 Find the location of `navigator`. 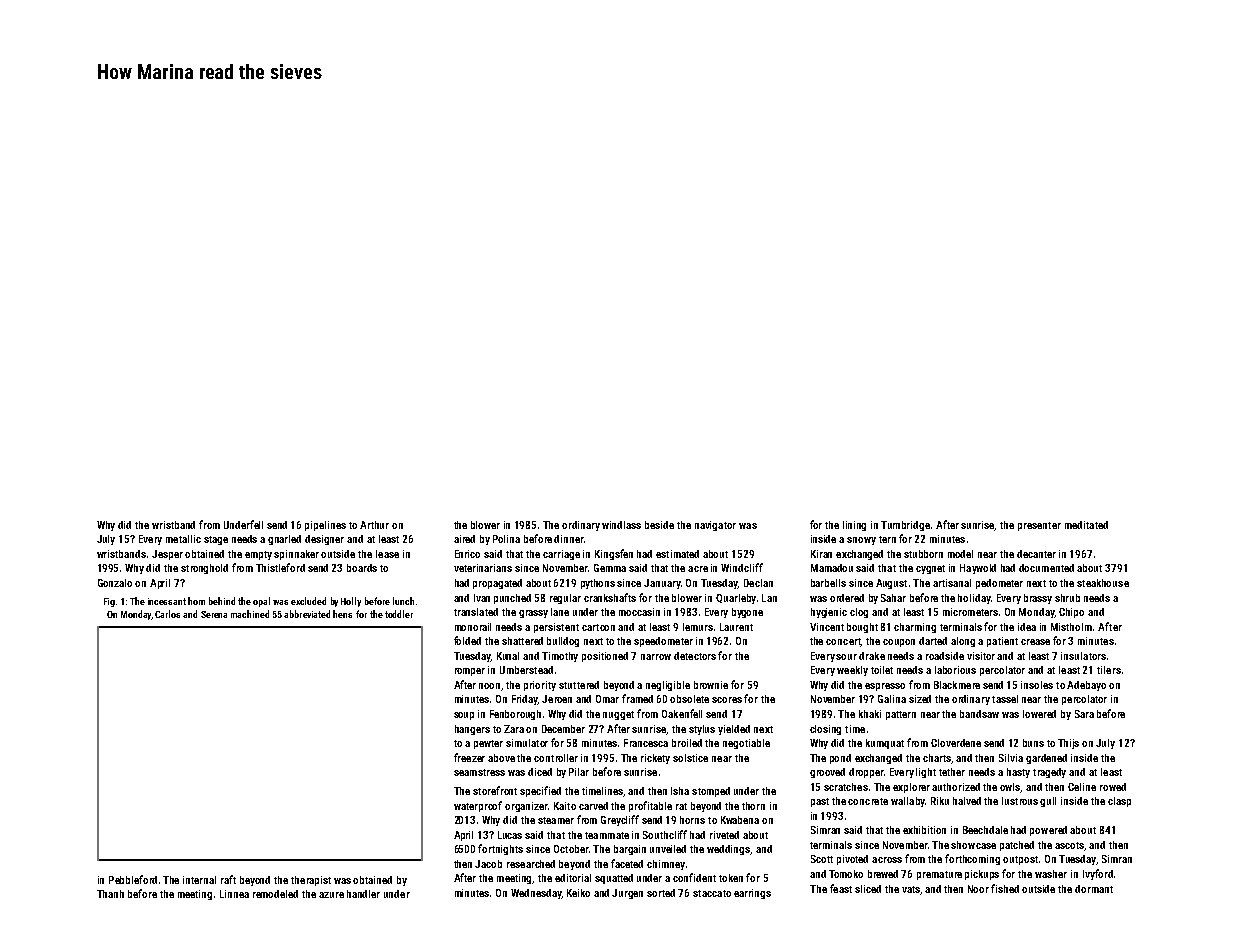

navigator is located at coordinates (715, 526).
